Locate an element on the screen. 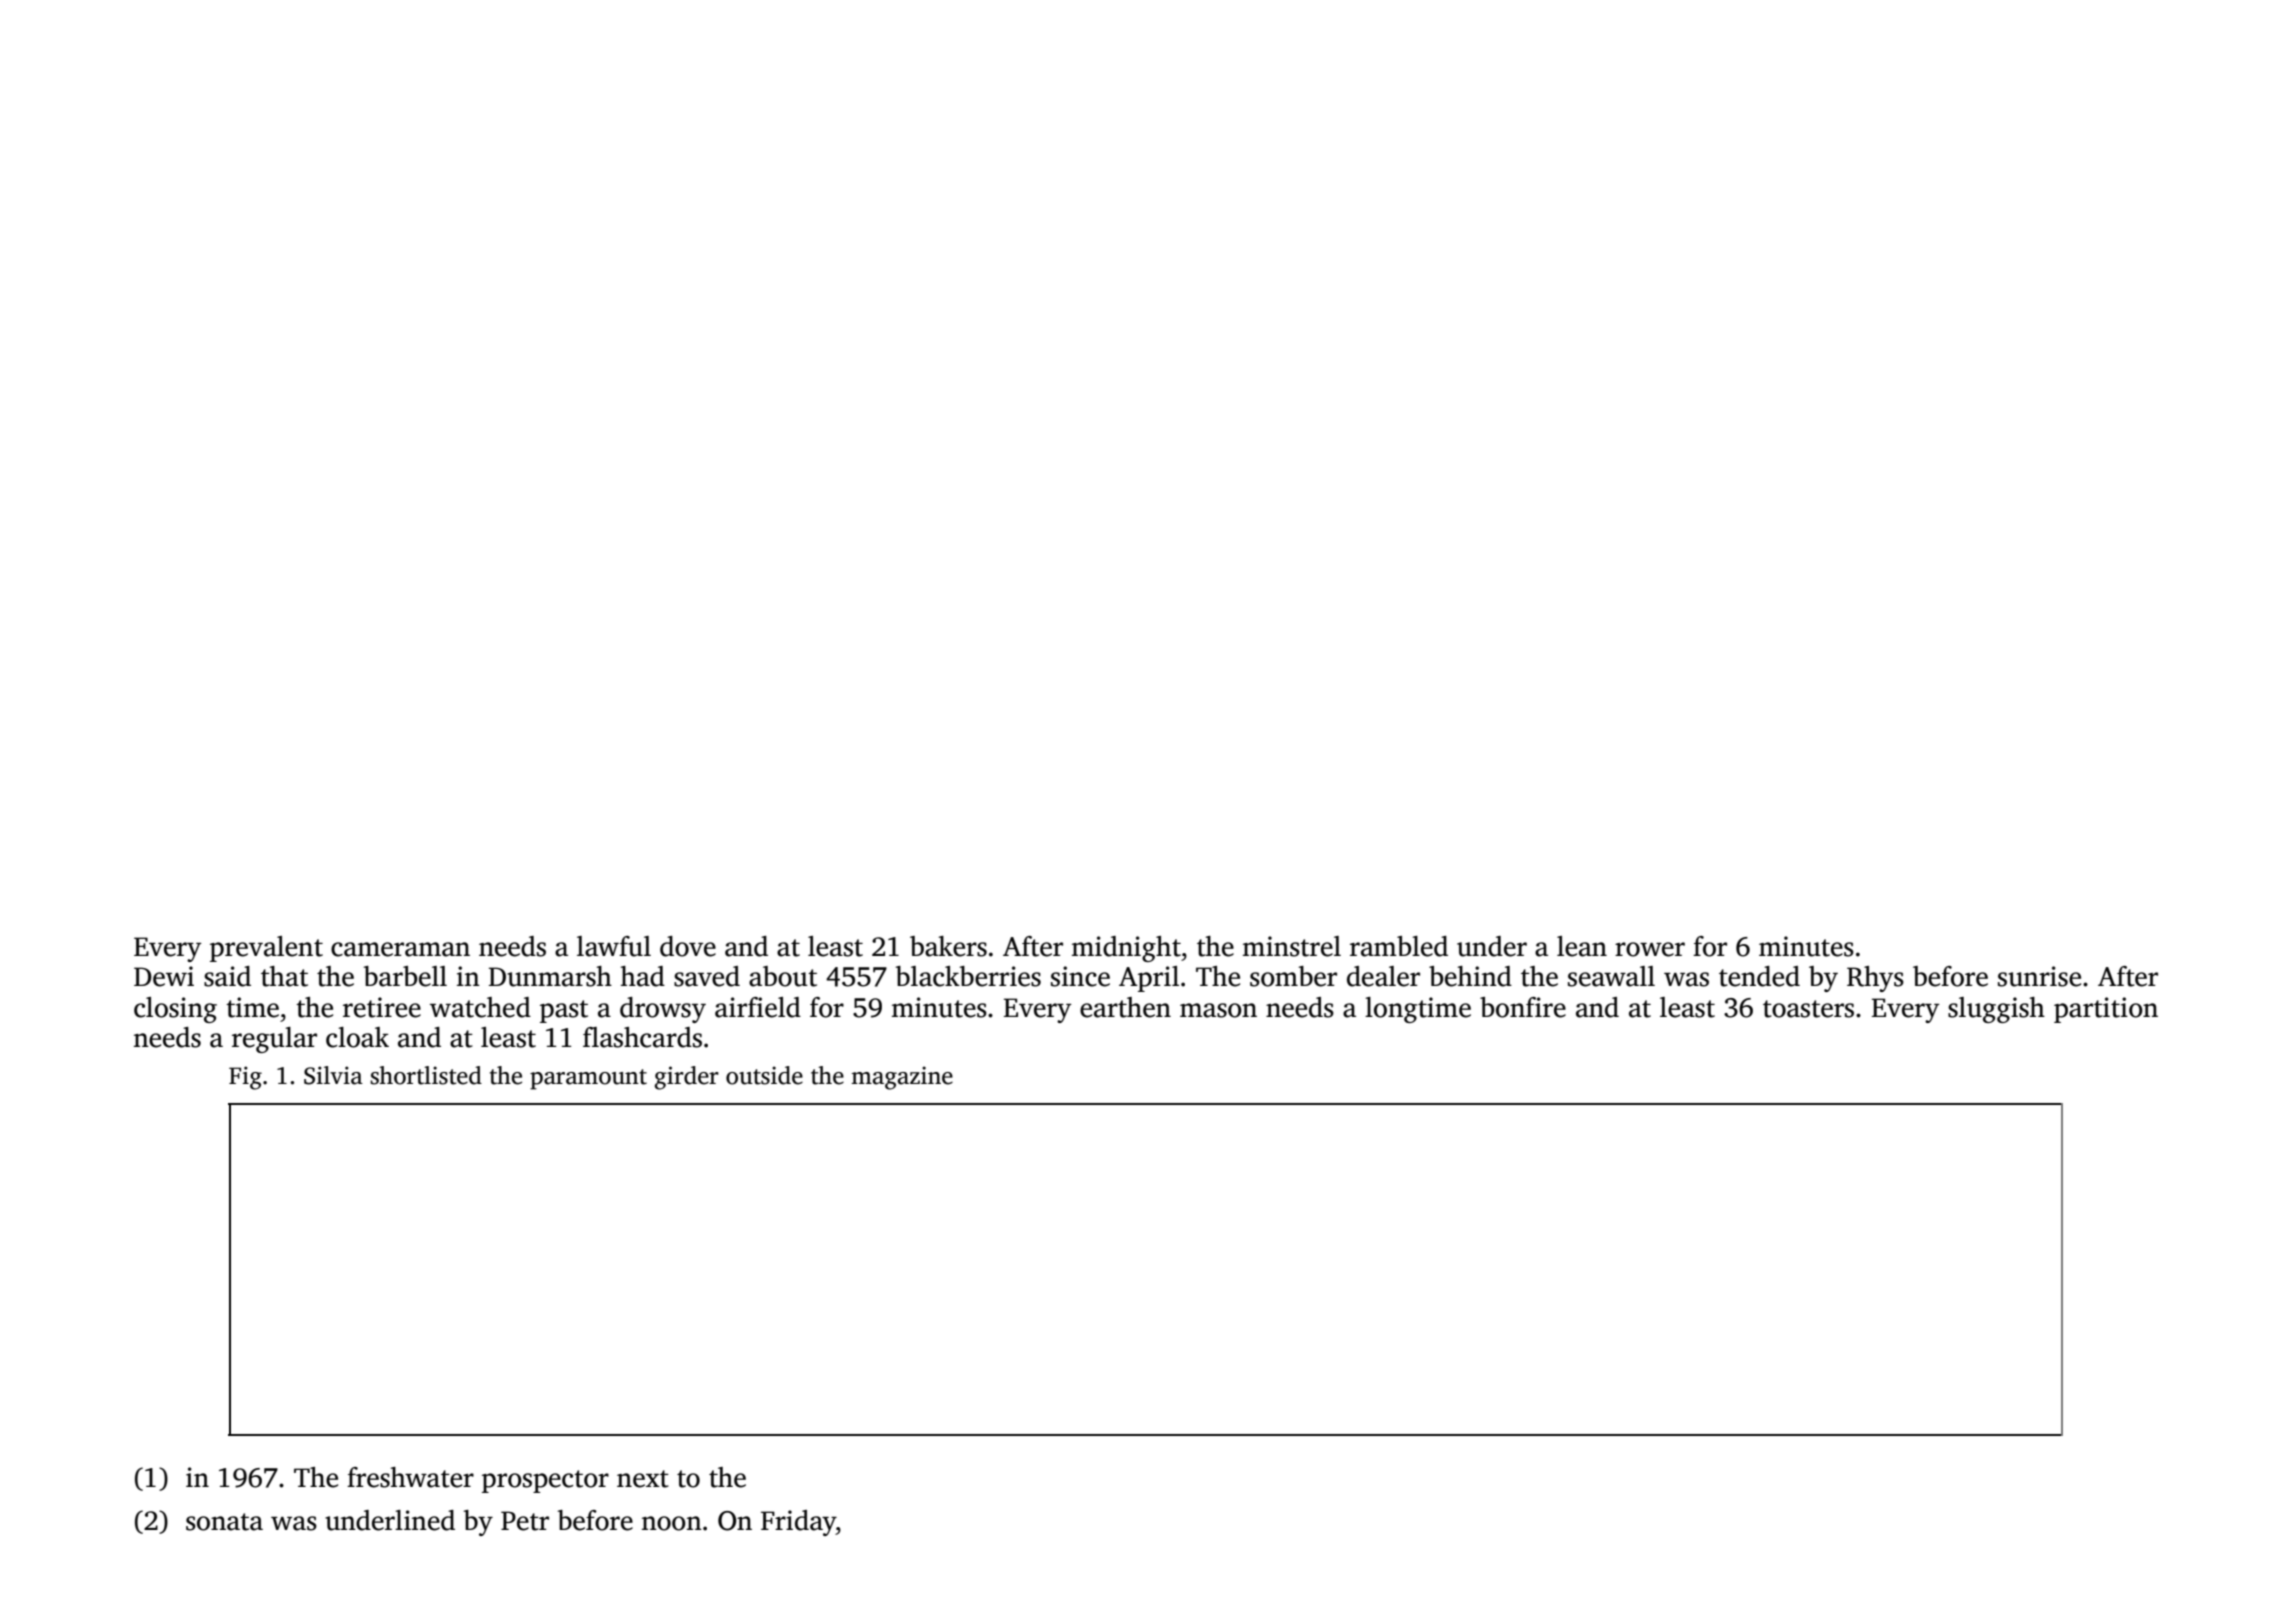 This screenshot has width=2292, height=1620. lawful is located at coordinates (614, 946).
